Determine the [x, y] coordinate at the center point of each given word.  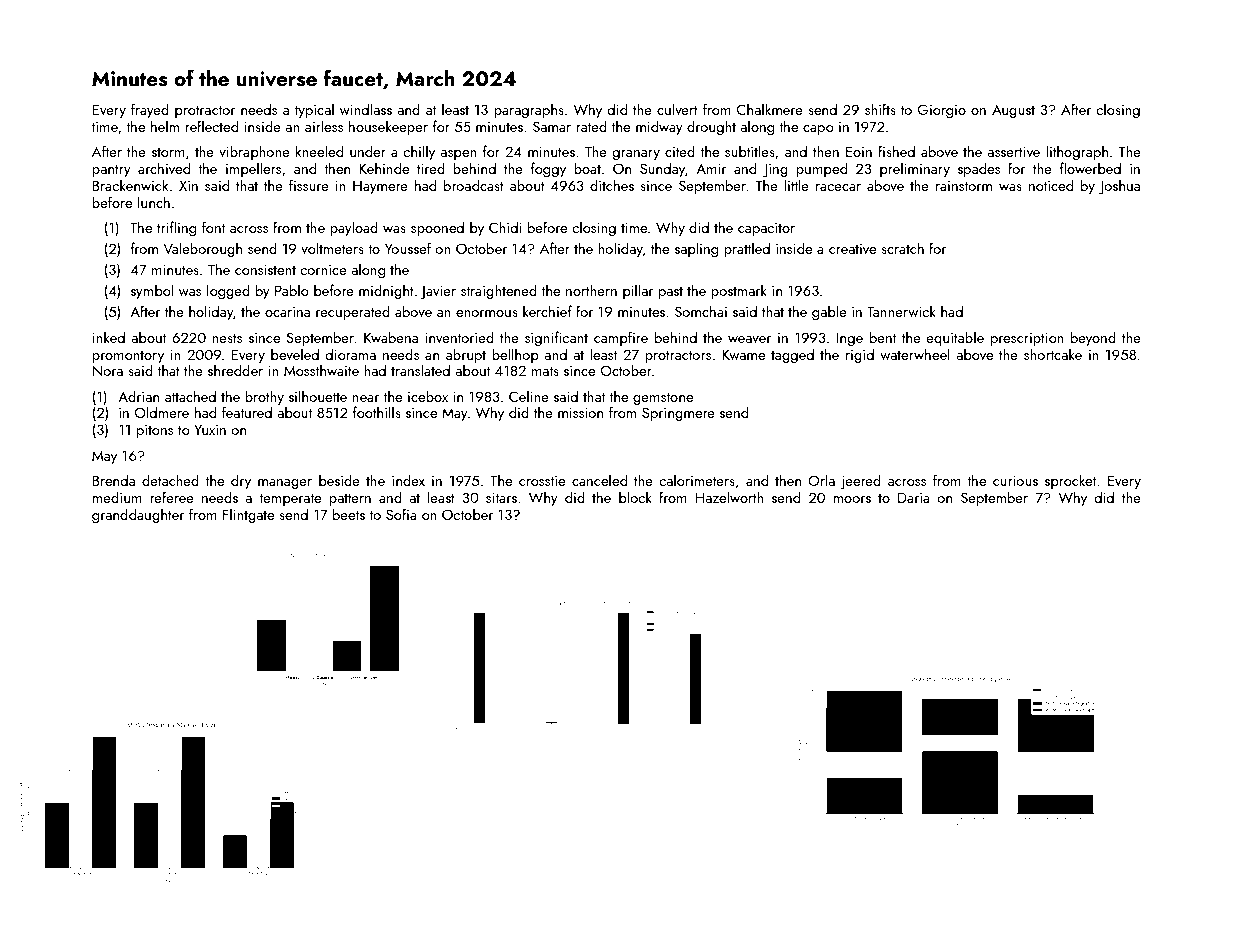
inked [108, 337]
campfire [621, 338]
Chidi [505, 227]
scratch [902, 248]
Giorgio [942, 111]
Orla [821, 480]
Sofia [401, 514]
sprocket [1070, 481]
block [635, 497]
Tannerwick [901, 311]
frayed [150, 110]
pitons [155, 431]
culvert [677, 109]
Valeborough [202, 249]
